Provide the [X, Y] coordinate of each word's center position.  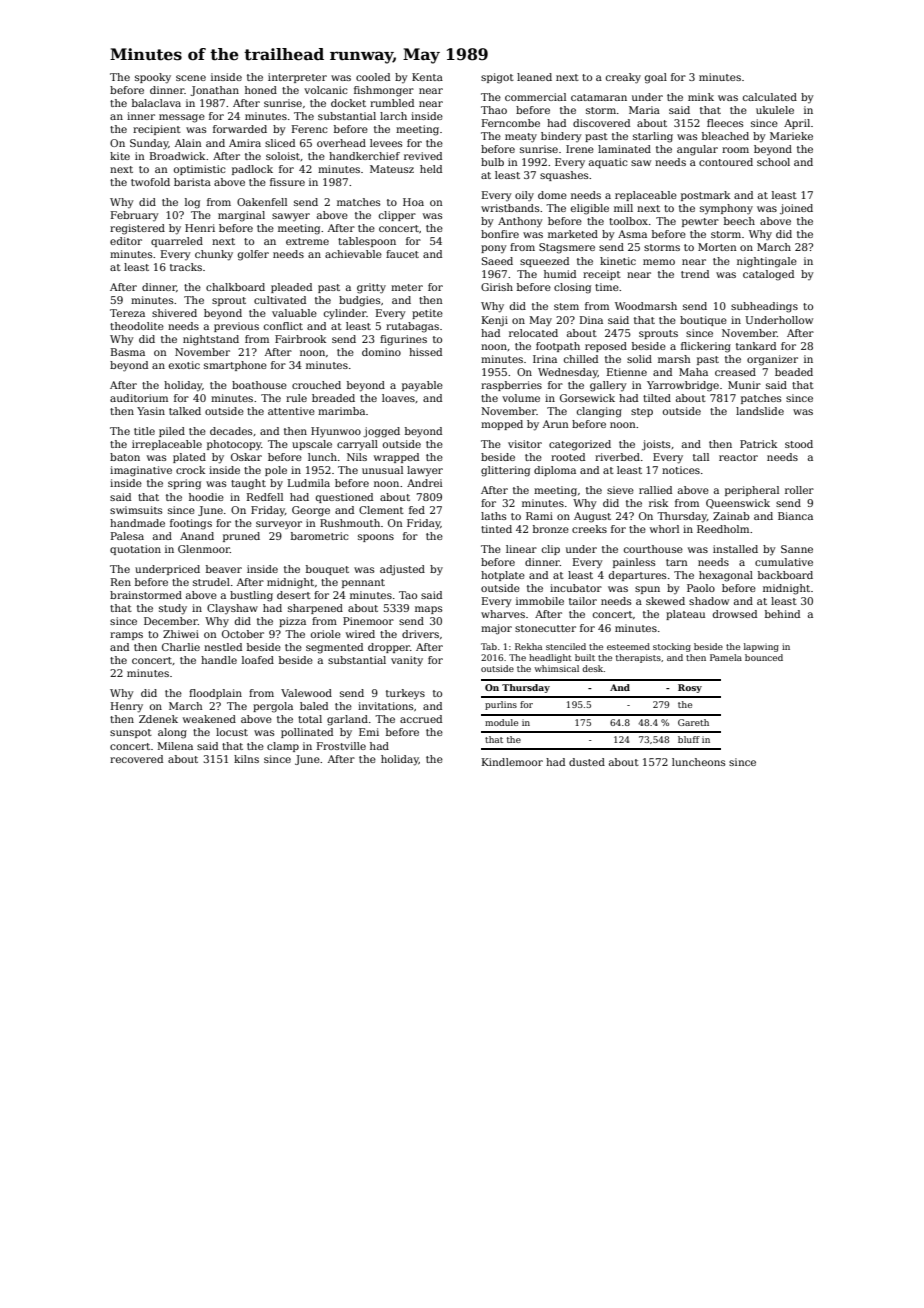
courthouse [653, 549]
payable [422, 386]
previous [236, 327]
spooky [153, 78]
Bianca [795, 516]
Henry [127, 707]
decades [231, 431]
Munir [744, 385]
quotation [135, 550]
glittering [505, 471]
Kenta [427, 77]
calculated [770, 97]
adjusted [402, 570]
